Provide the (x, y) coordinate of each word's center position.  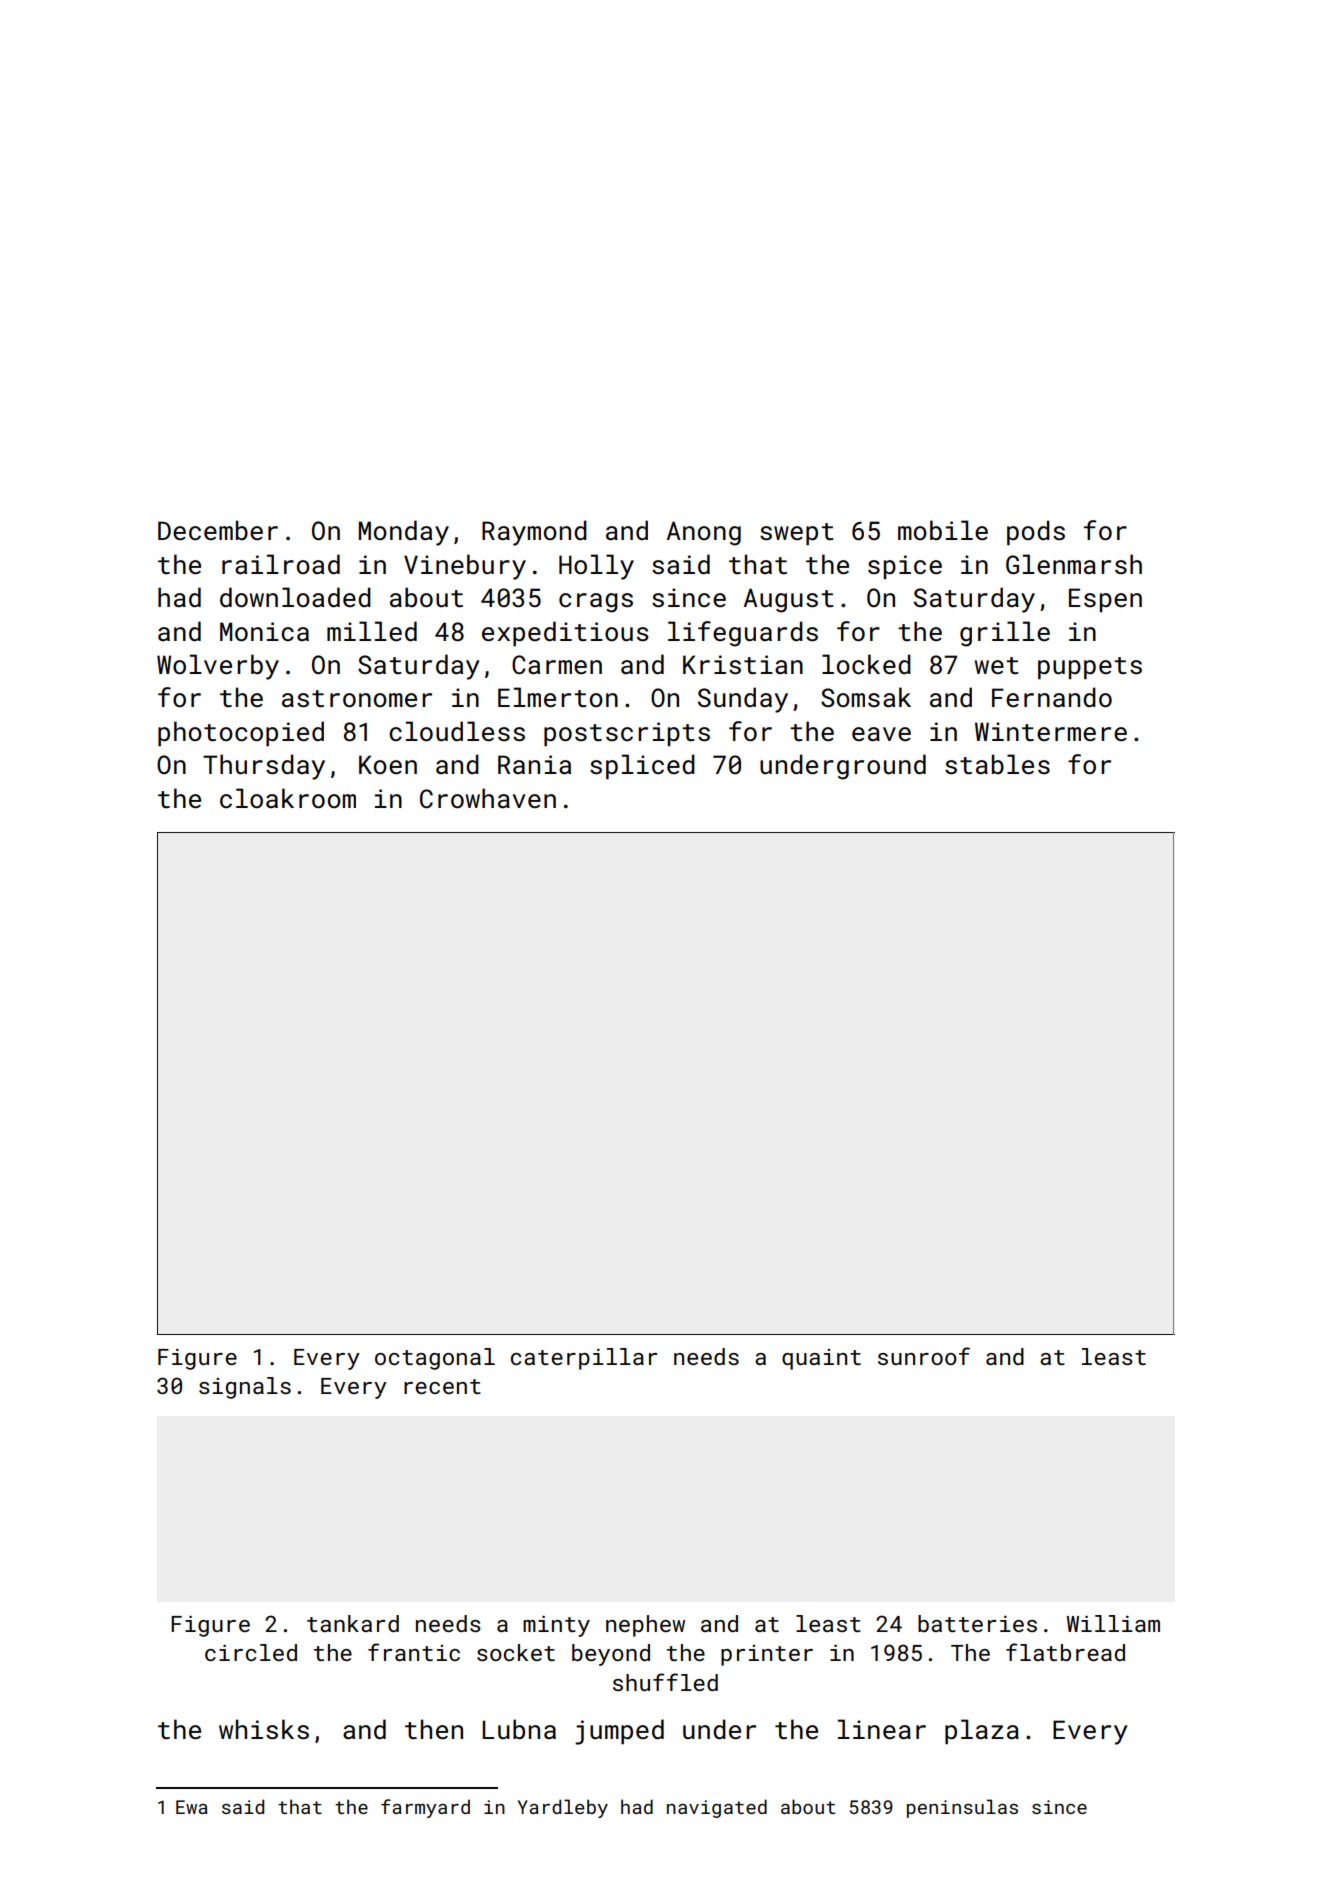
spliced (642, 766)
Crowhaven (488, 798)
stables (997, 764)
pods (1036, 532)
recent (442, 1386)
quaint (821, 1359)
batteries (977, 1623)
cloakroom (288, 798)
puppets (1090, 668)
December (218, 530)
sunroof (924, 1356)
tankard (353, 1623)
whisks (264, 1729)
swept (797, 534)
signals (245, 1388)
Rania (534, 764)
